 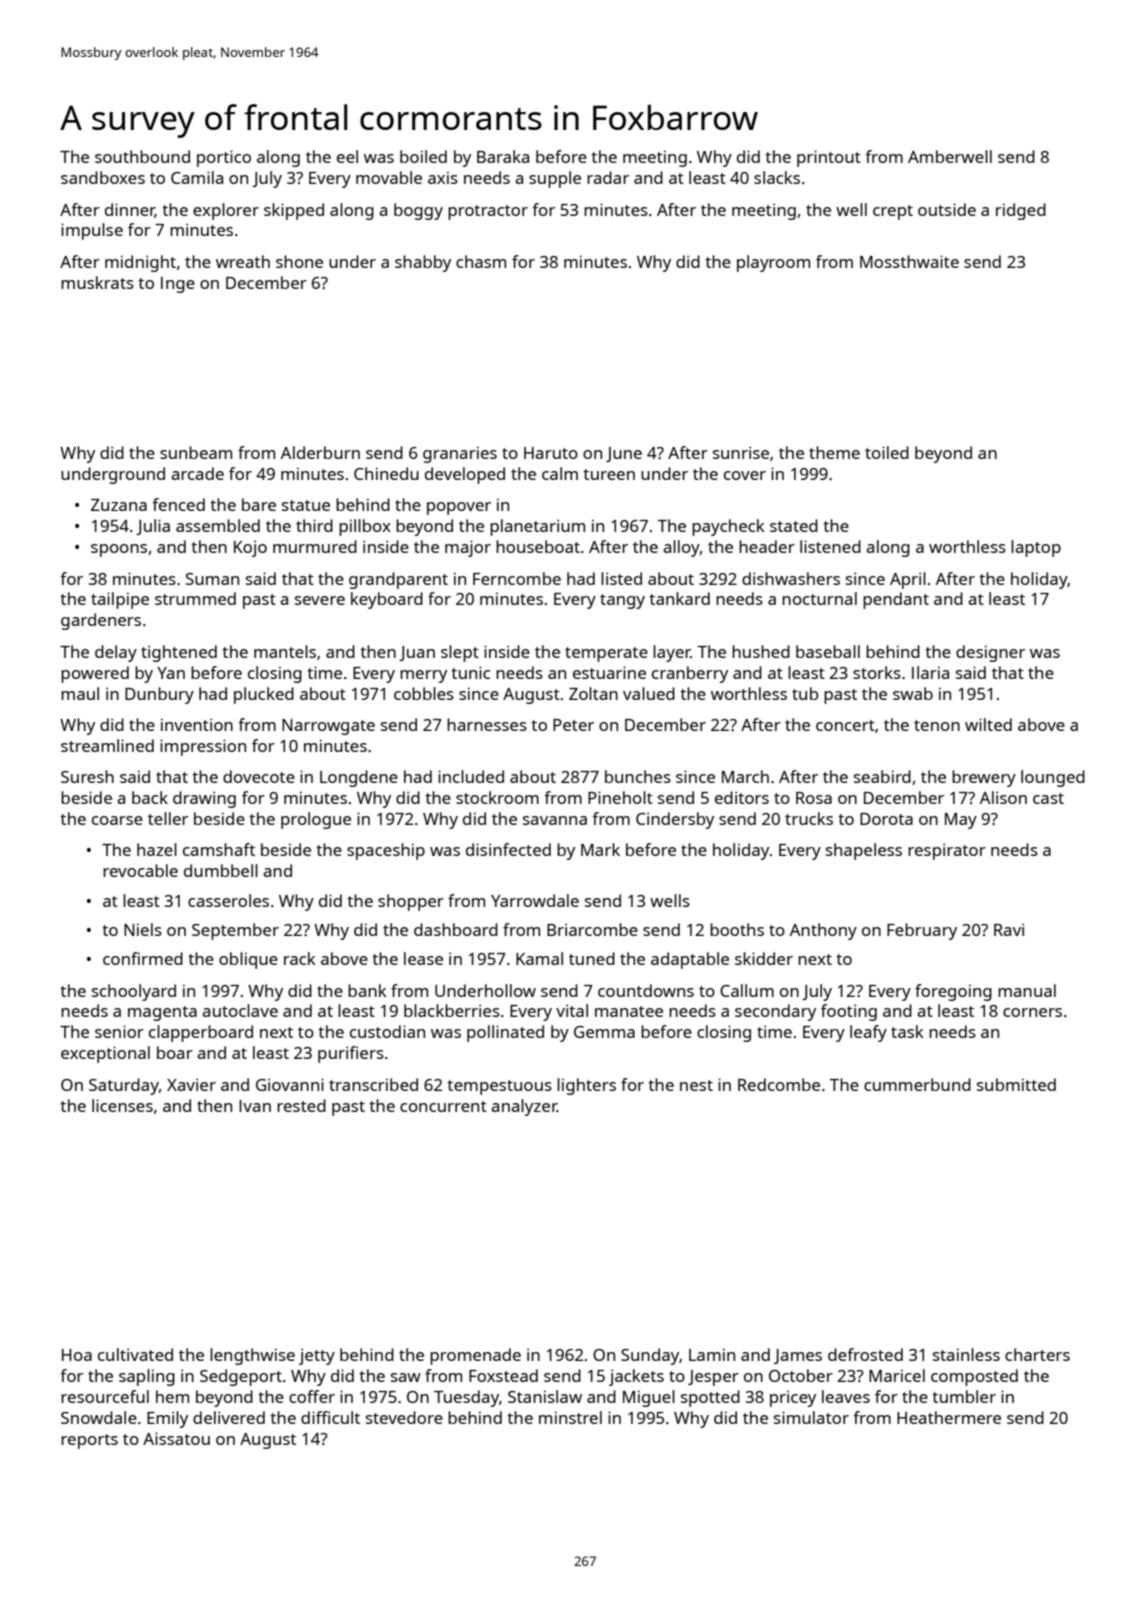 I want to click on charters, so click(x=1037, y=1354).
